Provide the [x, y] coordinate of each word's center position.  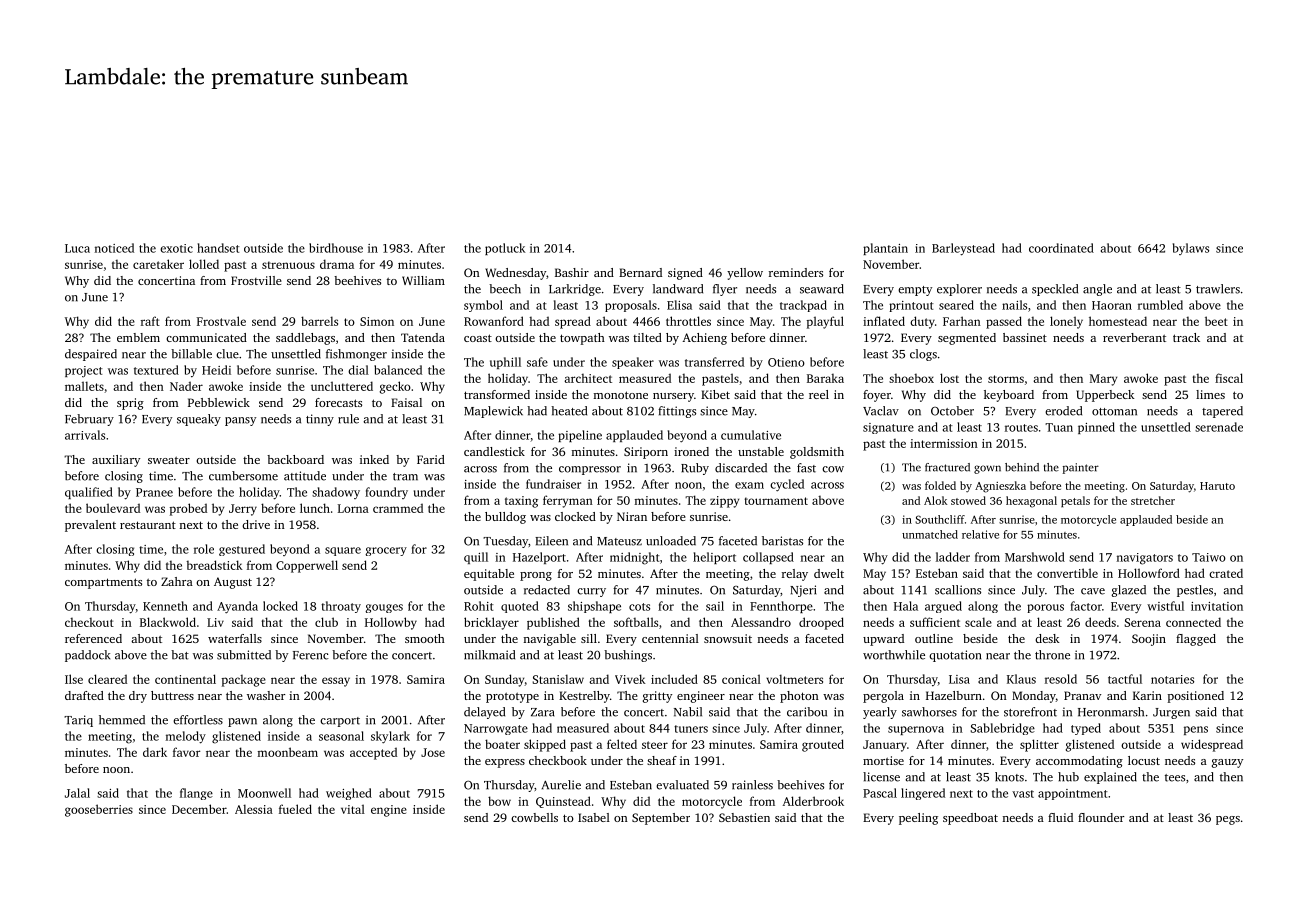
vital [353, 809]
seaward [822, 289]
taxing [521, 502]
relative [980, 534]
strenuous [288, 265]
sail [715, 606]
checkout [89, 622]
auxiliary [116, 461]
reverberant [1134, 337]
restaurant [148, 525]
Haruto [1217, 486]
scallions [958, 590]
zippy [724, 502]
